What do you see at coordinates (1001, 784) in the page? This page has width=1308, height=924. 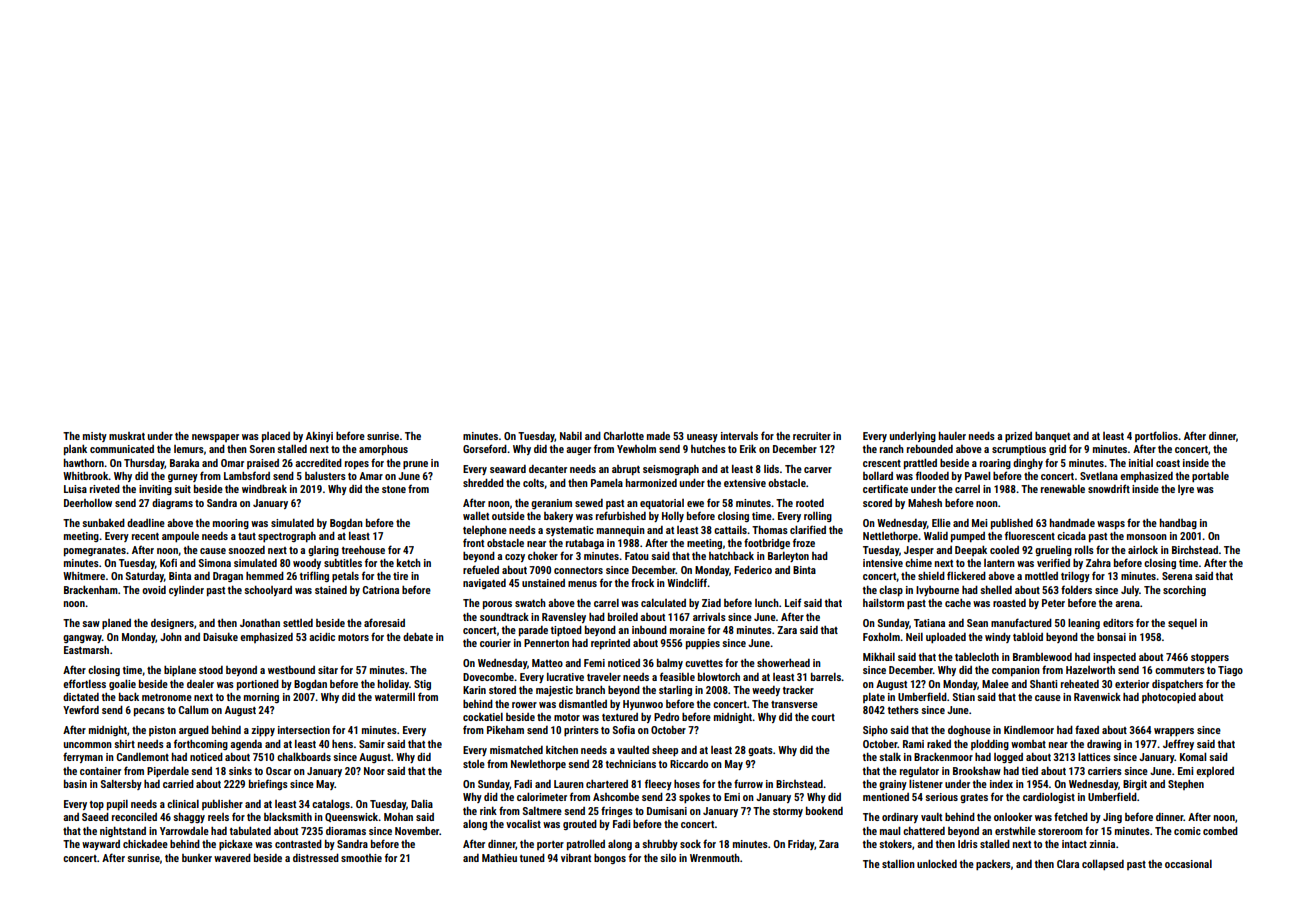 I see `index` at bounding box center [1001, 784].
